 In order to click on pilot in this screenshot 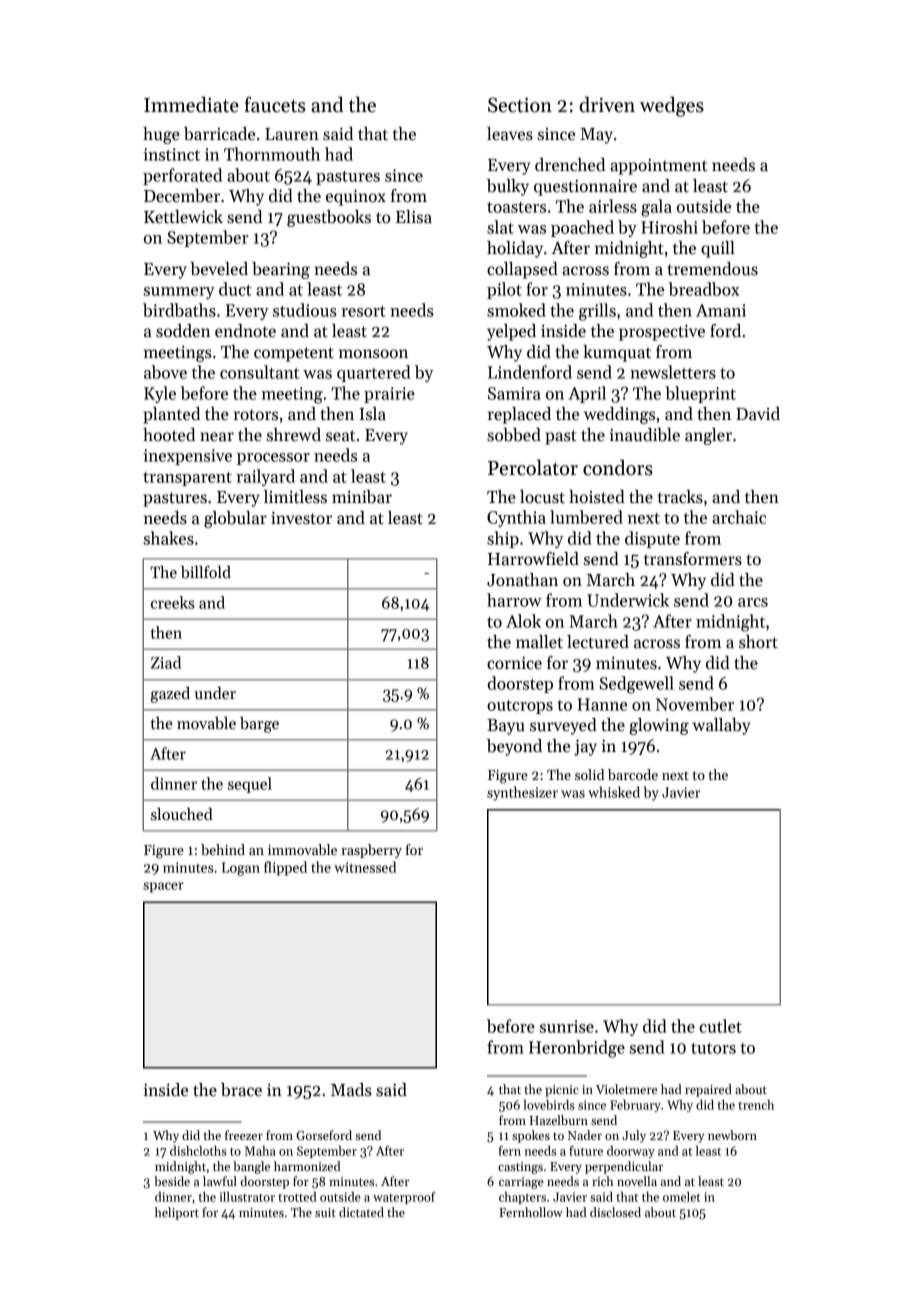, I will do `click(504, 290)`.
